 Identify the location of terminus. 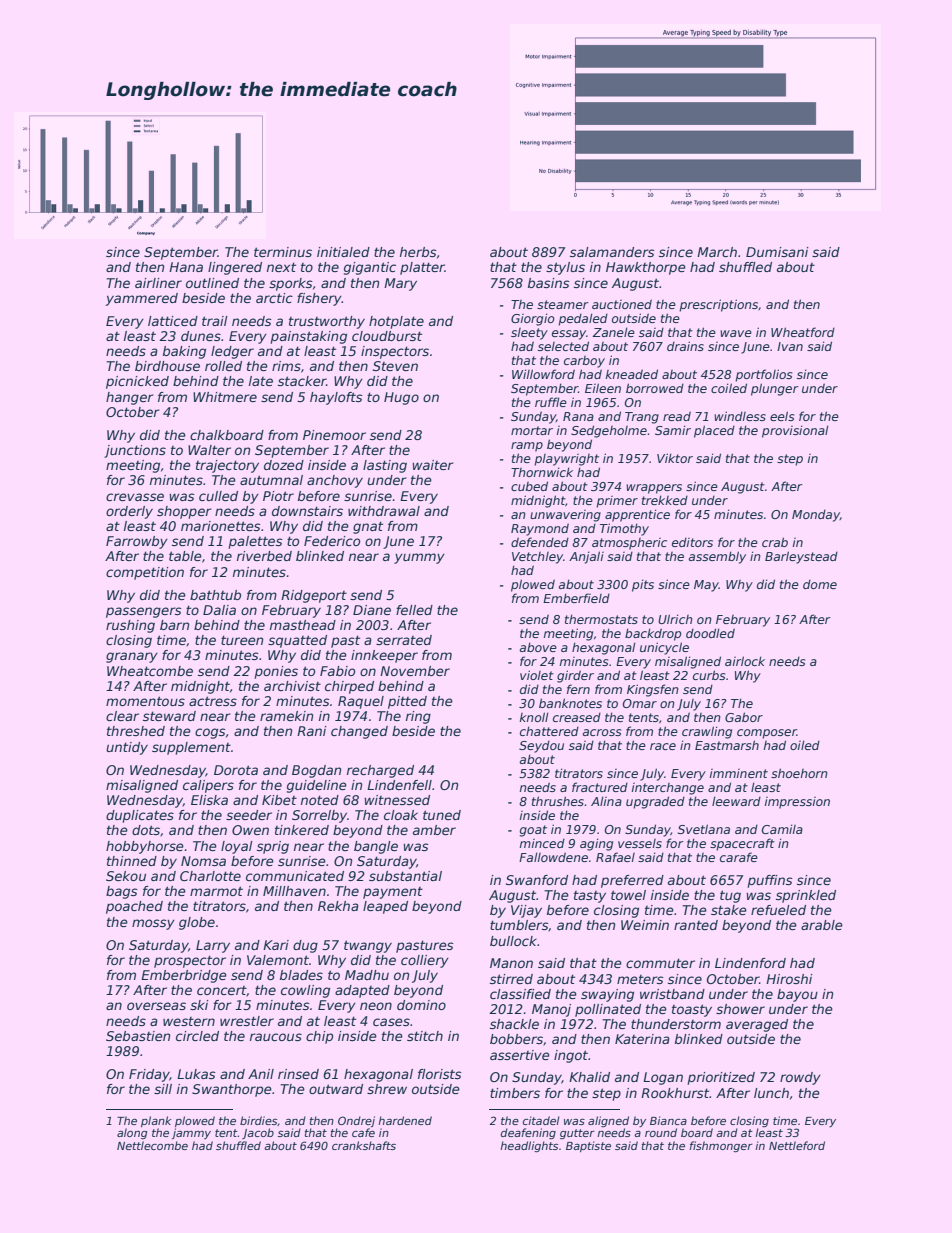
(283, 252).
